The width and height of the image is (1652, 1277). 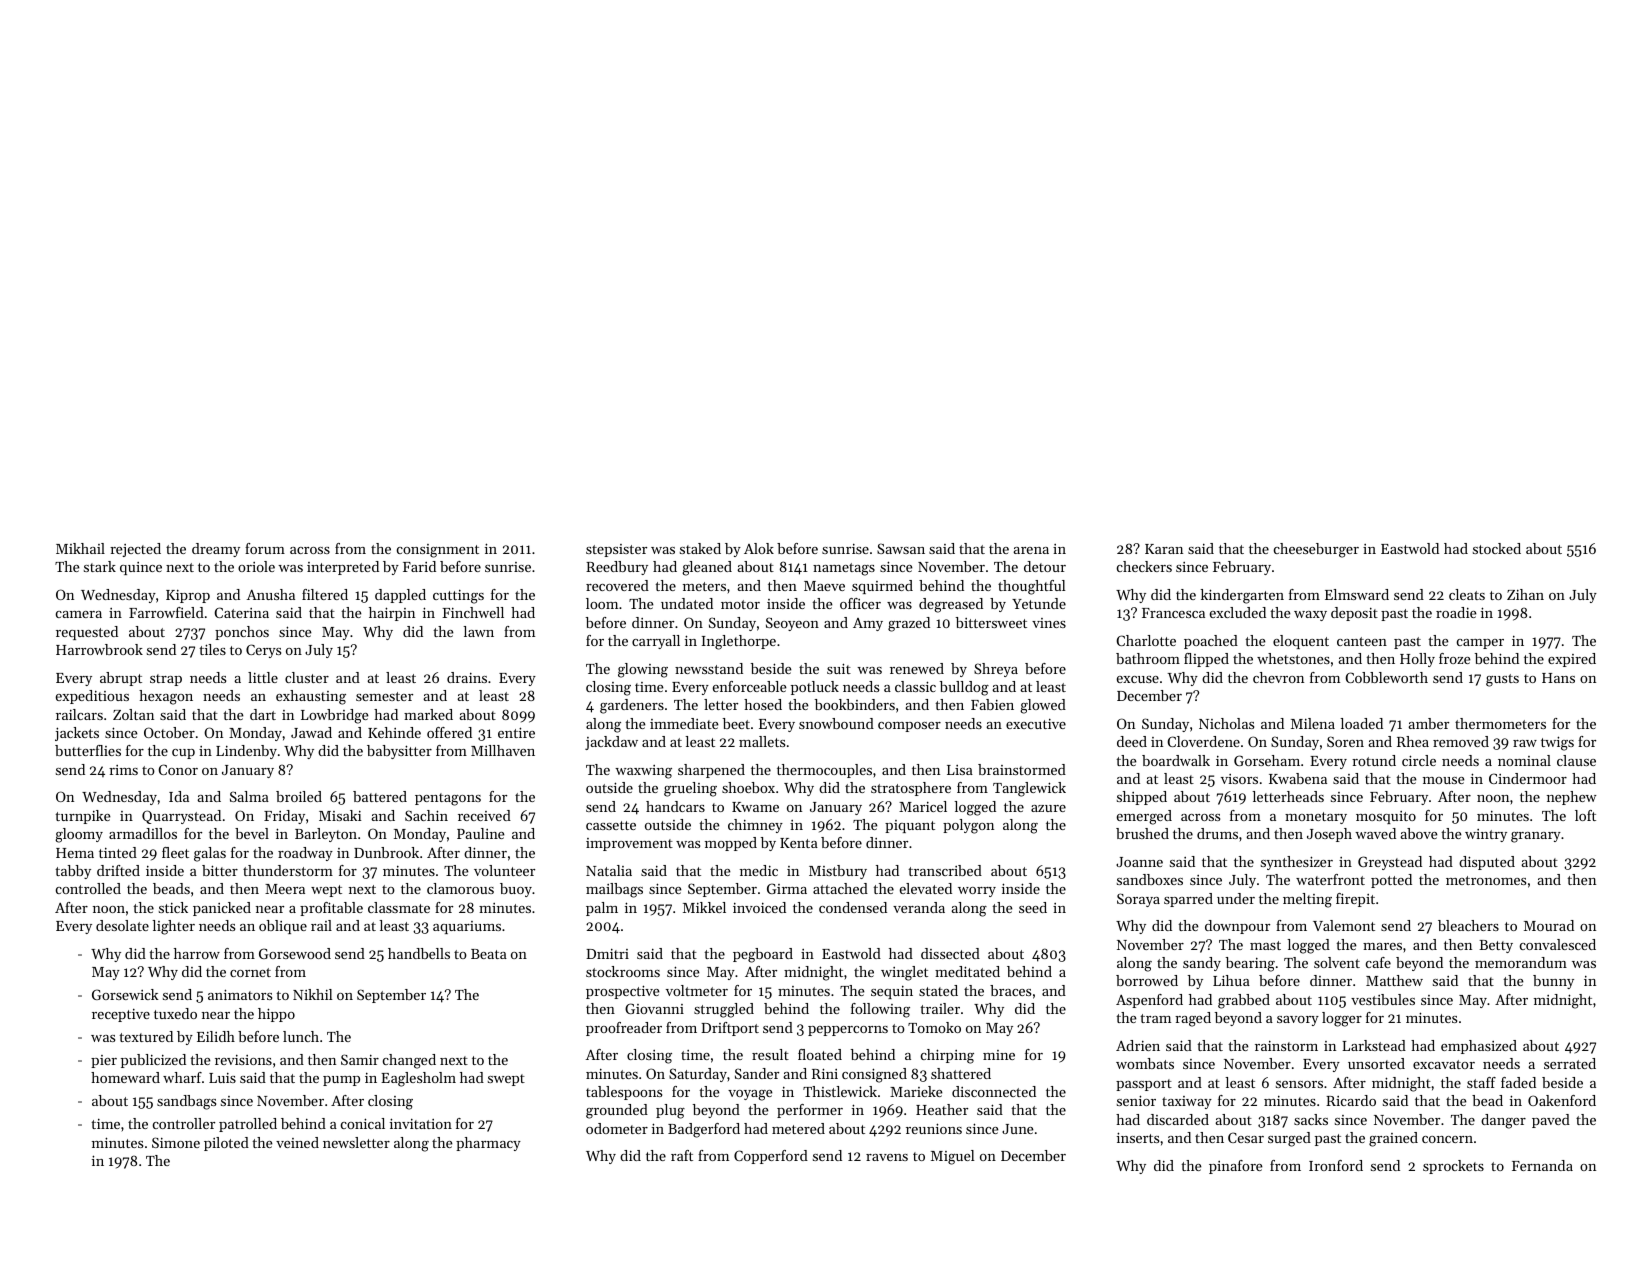 What do you see at coordinates (1525, 743) in the image?
I see `raw` at bounding box center [1525, 743].
